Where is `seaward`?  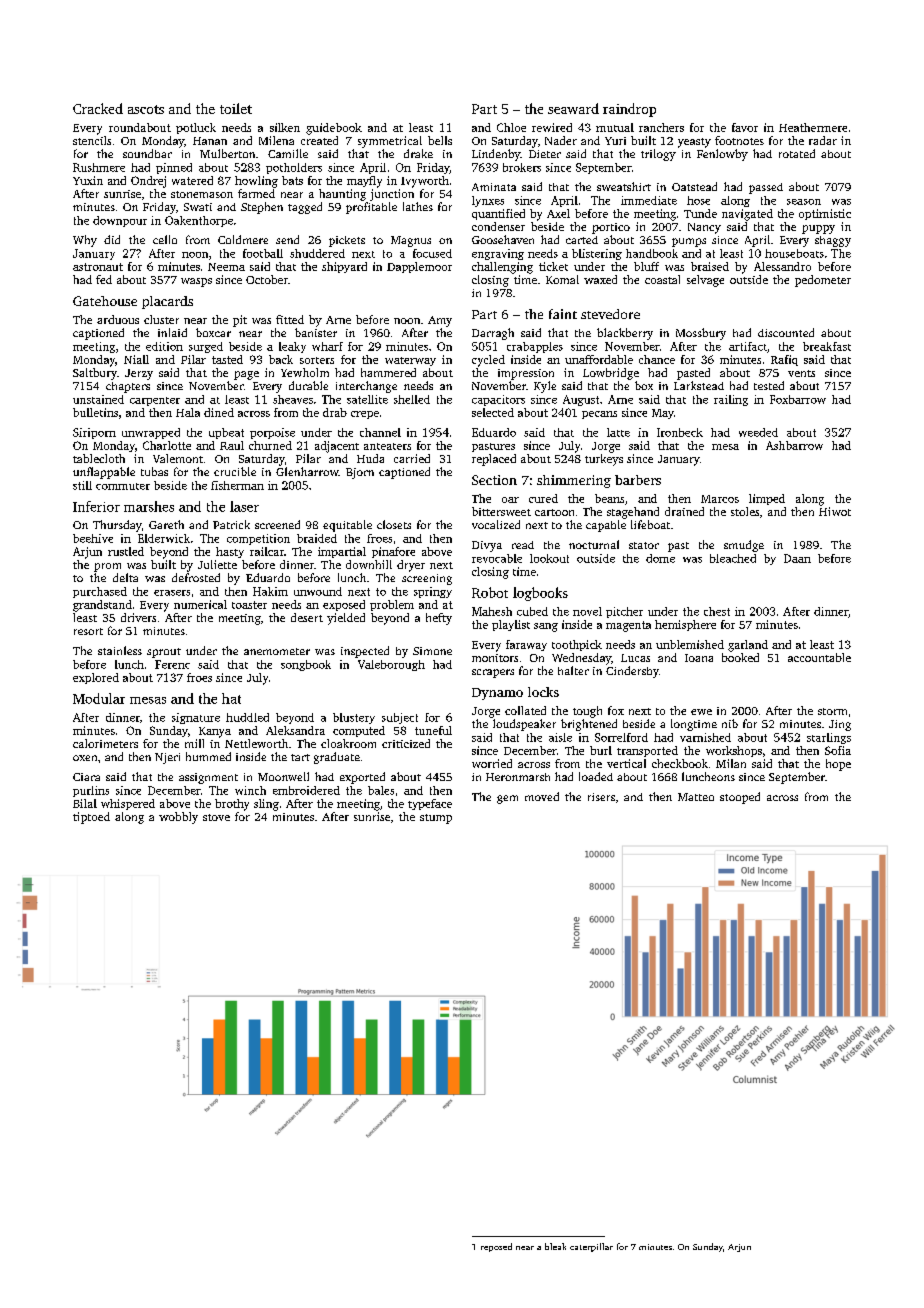 seaward is located at coordinates (573, 108).
